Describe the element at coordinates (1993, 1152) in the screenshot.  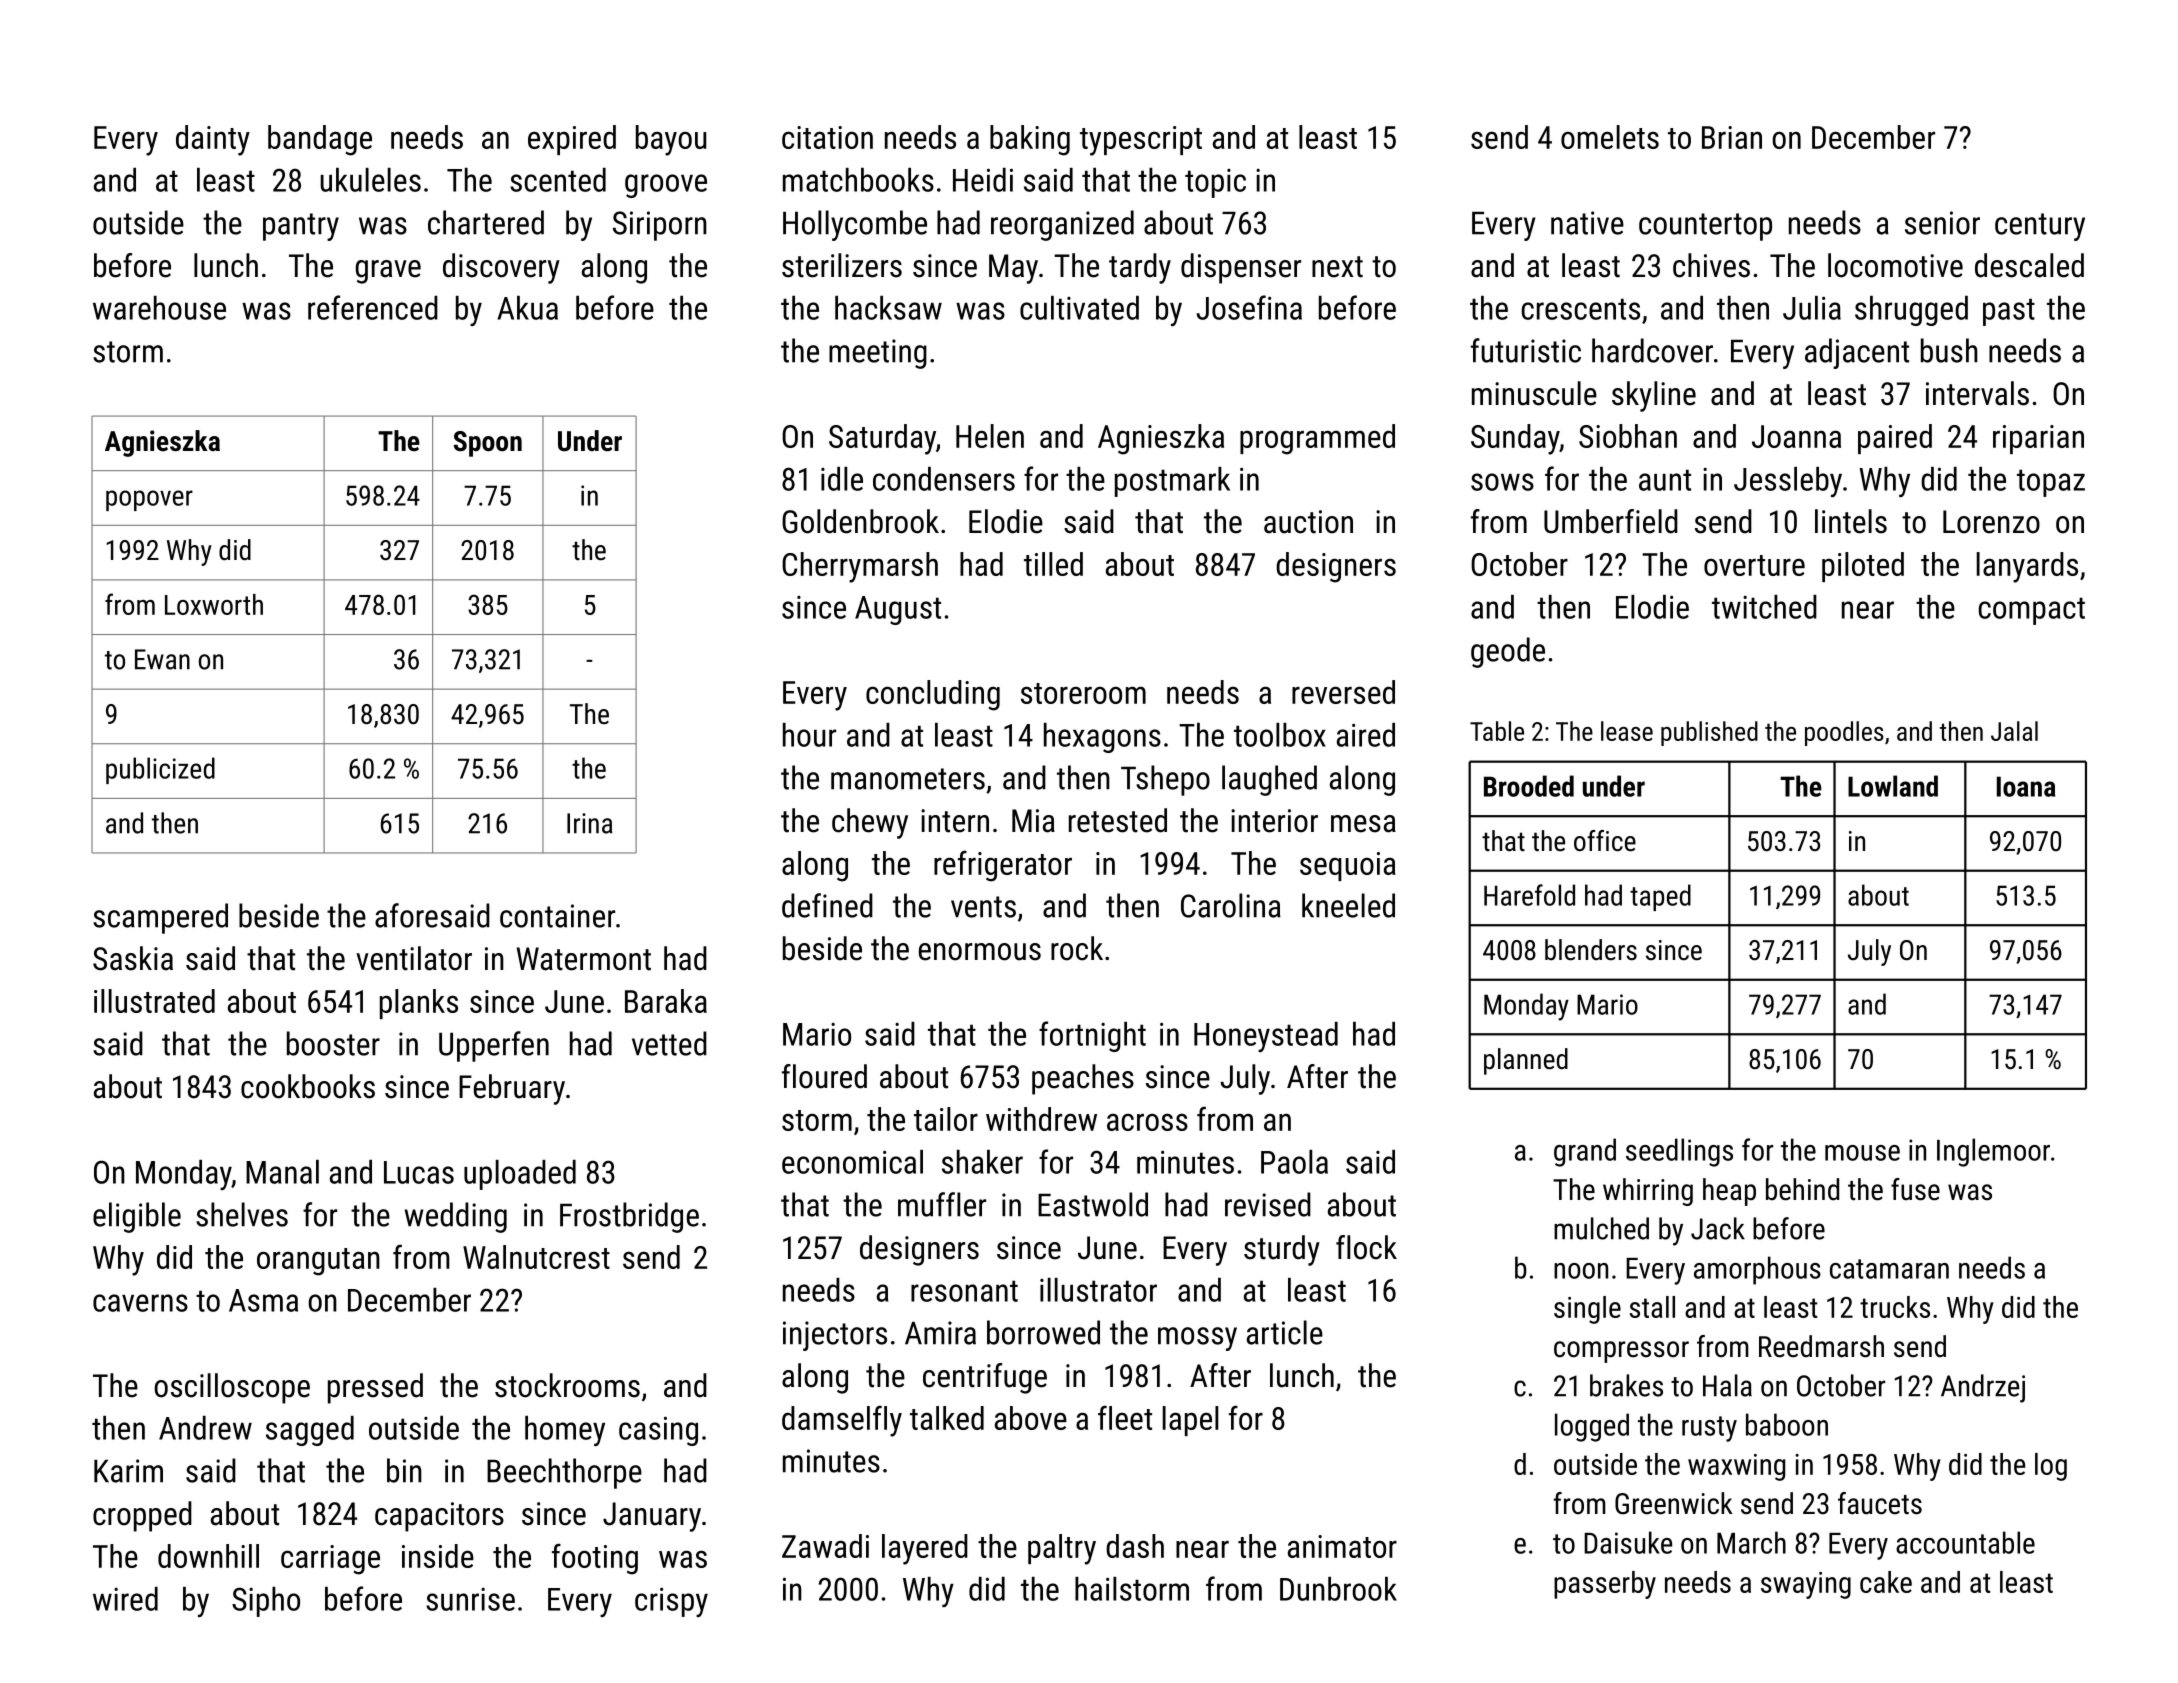
I see `Inglemoor` at that location.
